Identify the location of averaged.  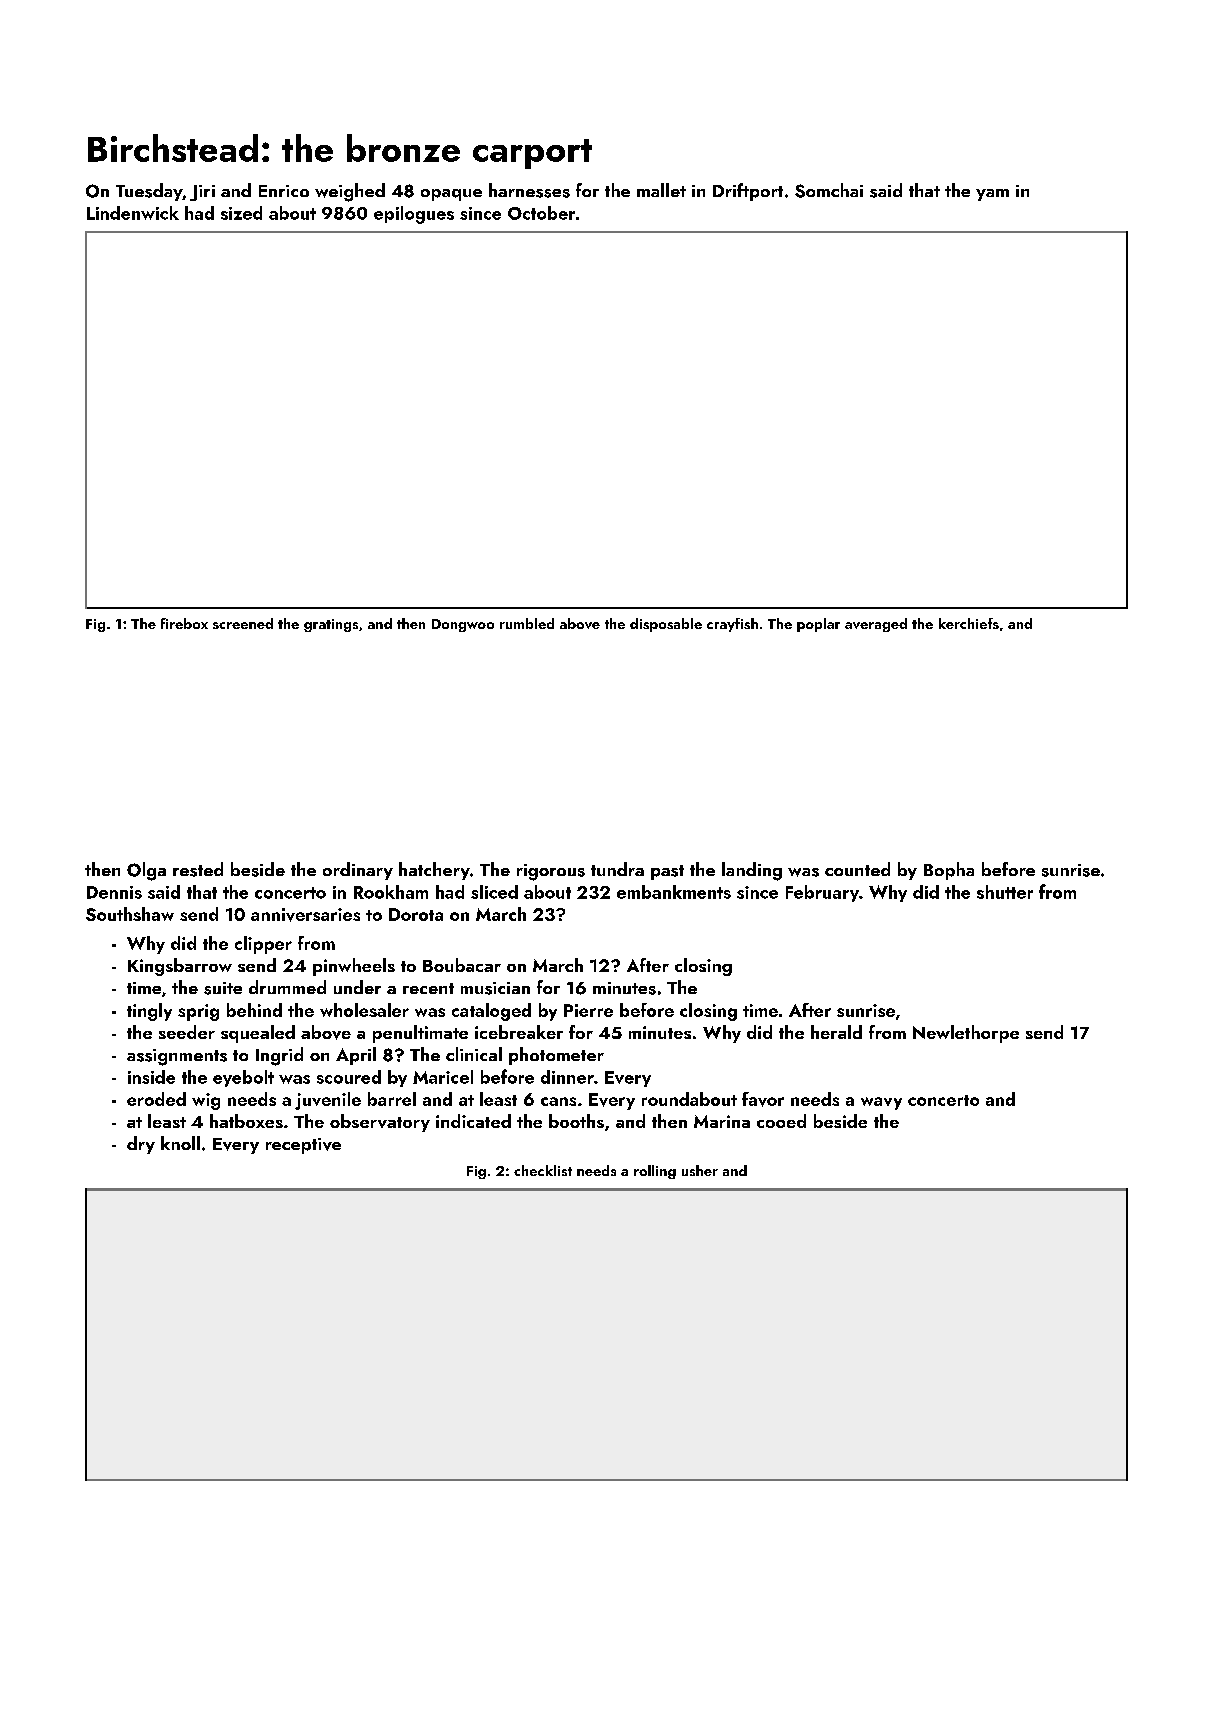
(876, 625).
